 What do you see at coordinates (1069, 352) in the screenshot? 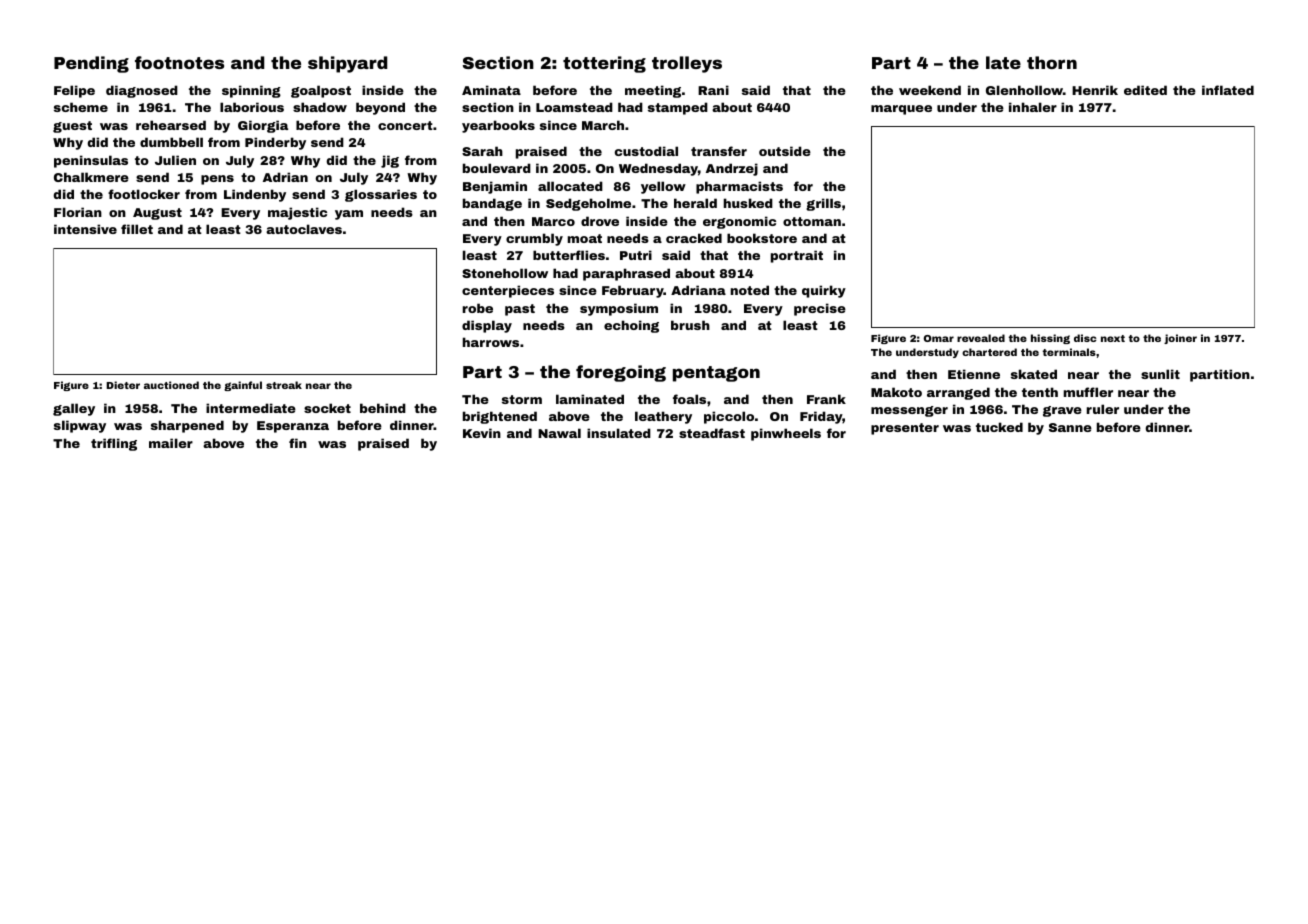
I see `terminals` at bounding box center [1069, 352].
